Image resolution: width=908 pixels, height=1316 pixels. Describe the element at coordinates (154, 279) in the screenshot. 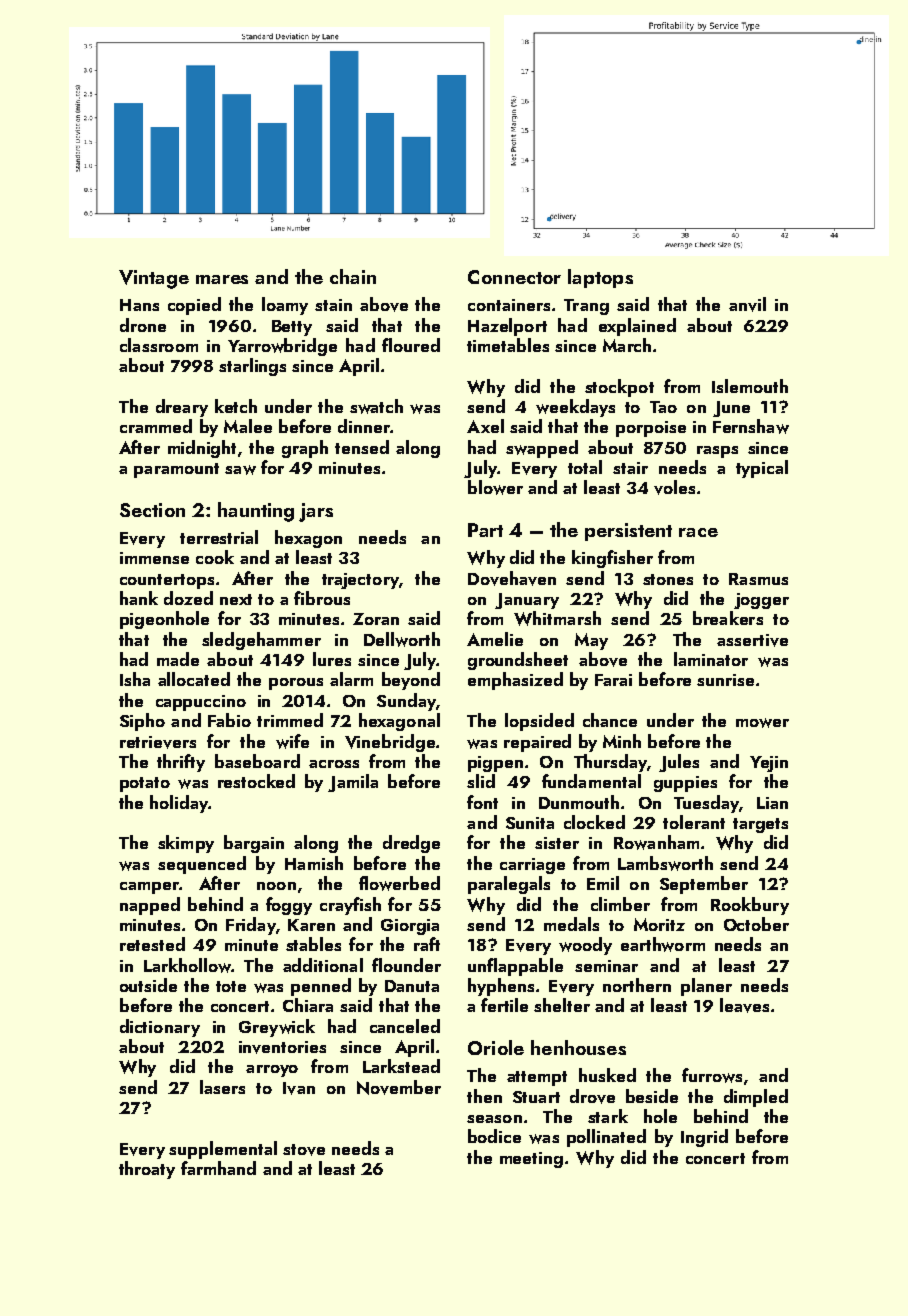

I see `Vintage` at that location.
